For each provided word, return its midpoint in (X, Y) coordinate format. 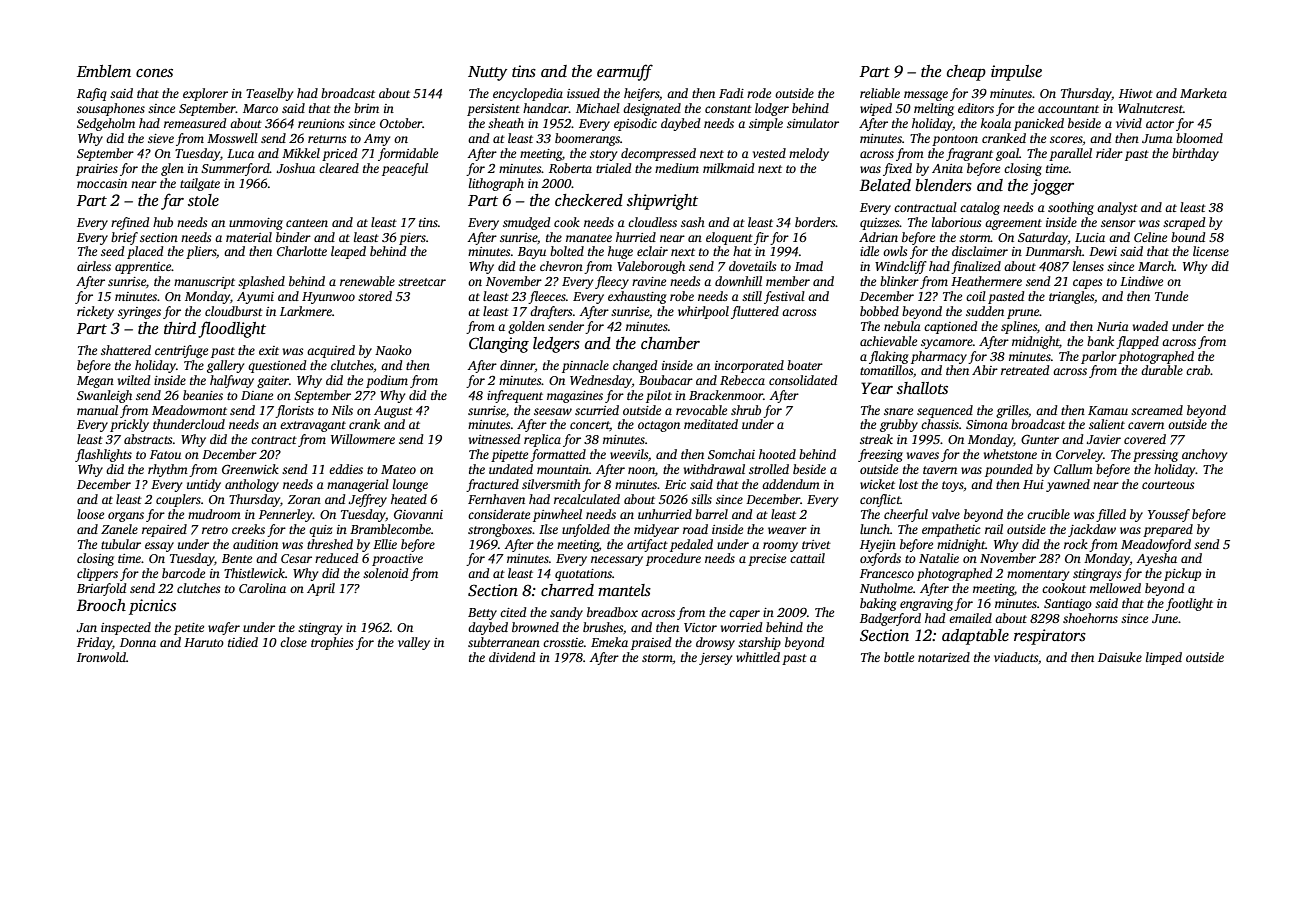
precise (767, 560)
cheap (966, 73)
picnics (152, 607)
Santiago (1068, 605)
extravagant (313, 426)
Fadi (731, 93)
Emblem (104, 71)
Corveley (1079, 455)
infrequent (515, 396)
